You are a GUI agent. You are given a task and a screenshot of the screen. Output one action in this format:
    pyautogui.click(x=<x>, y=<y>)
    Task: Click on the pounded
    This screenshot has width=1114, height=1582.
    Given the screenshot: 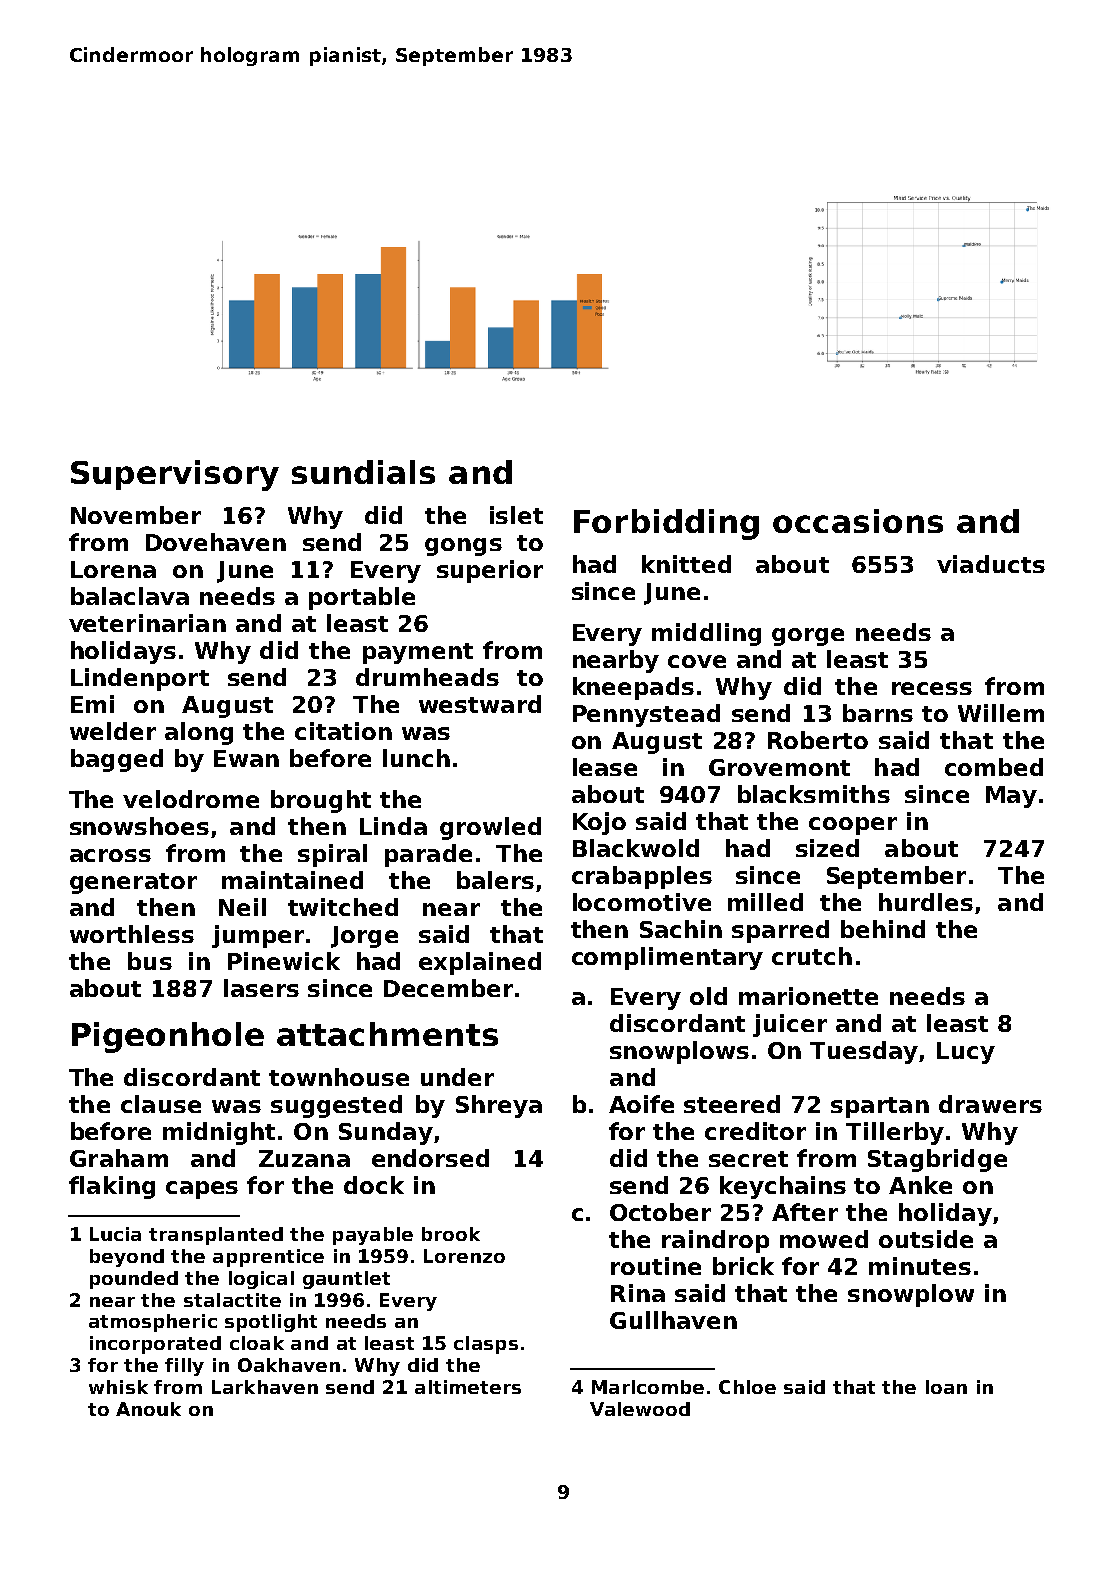 What is the action you would take?
    pyautogui.click(x=134, y=1280)
